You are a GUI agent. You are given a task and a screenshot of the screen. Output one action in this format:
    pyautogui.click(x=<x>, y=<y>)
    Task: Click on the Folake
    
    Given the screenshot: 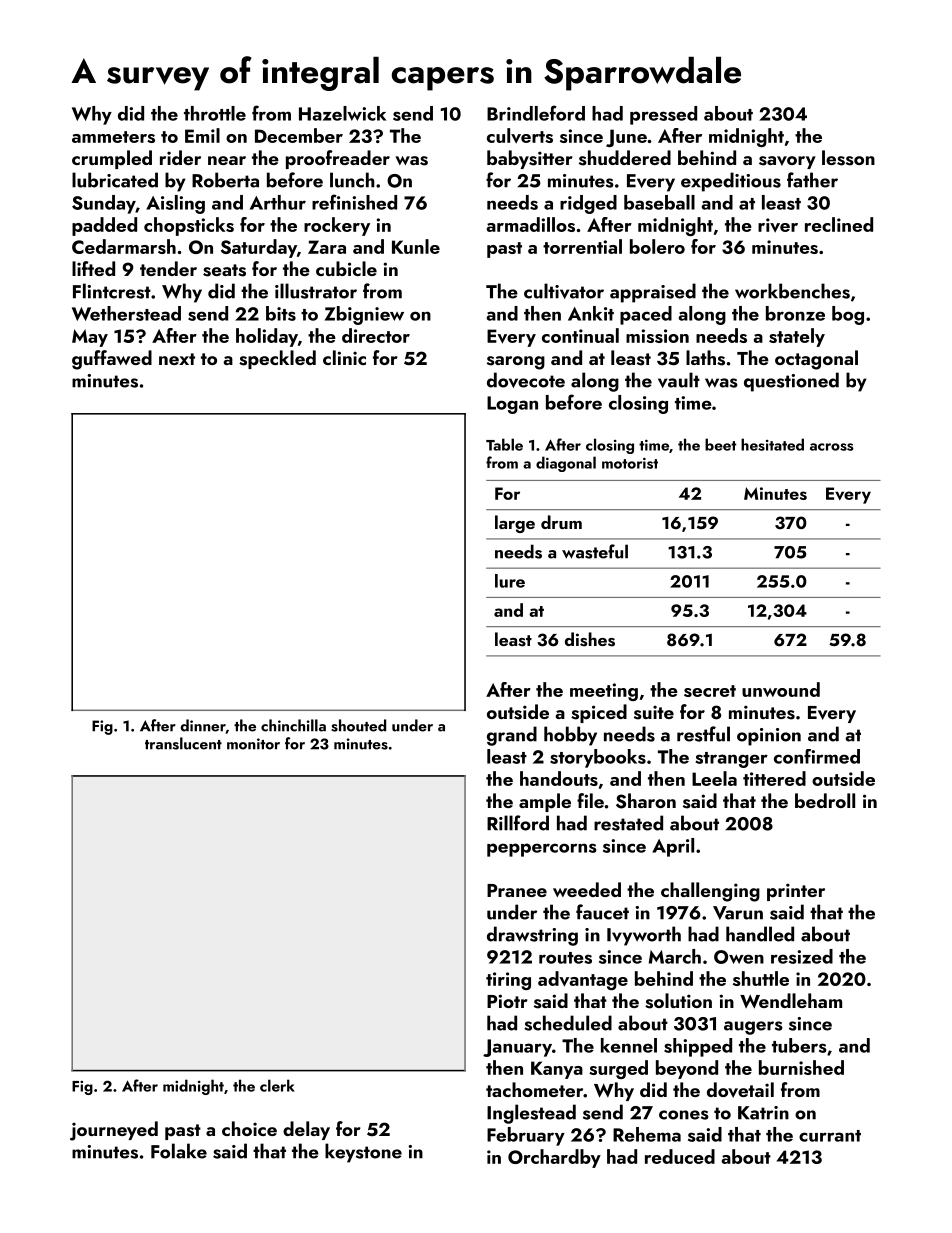 What is the action you would take?
    pyautogui.click(x=179, y=1151)
